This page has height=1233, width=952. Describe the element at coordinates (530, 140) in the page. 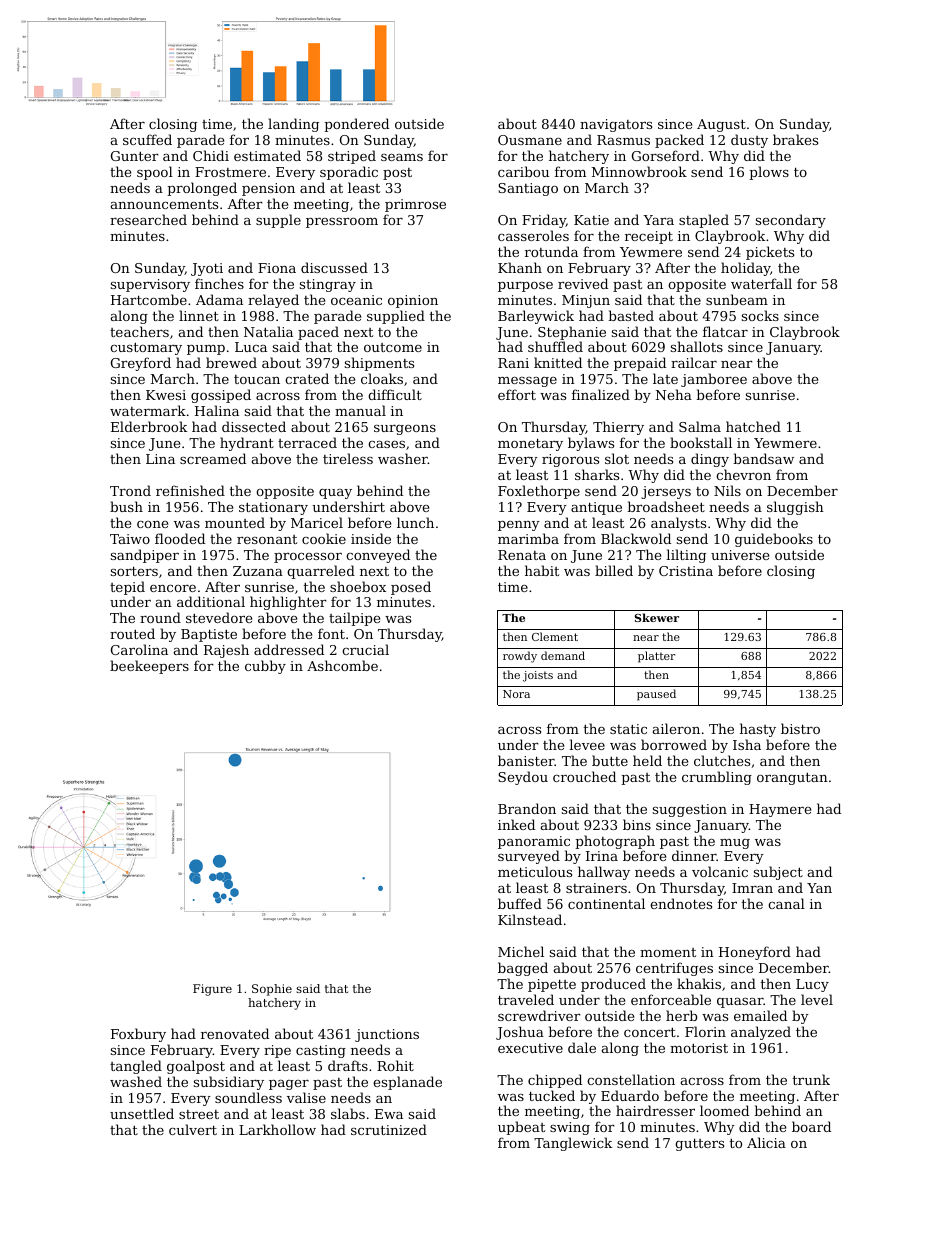

I see `Ousmane` at that location.
